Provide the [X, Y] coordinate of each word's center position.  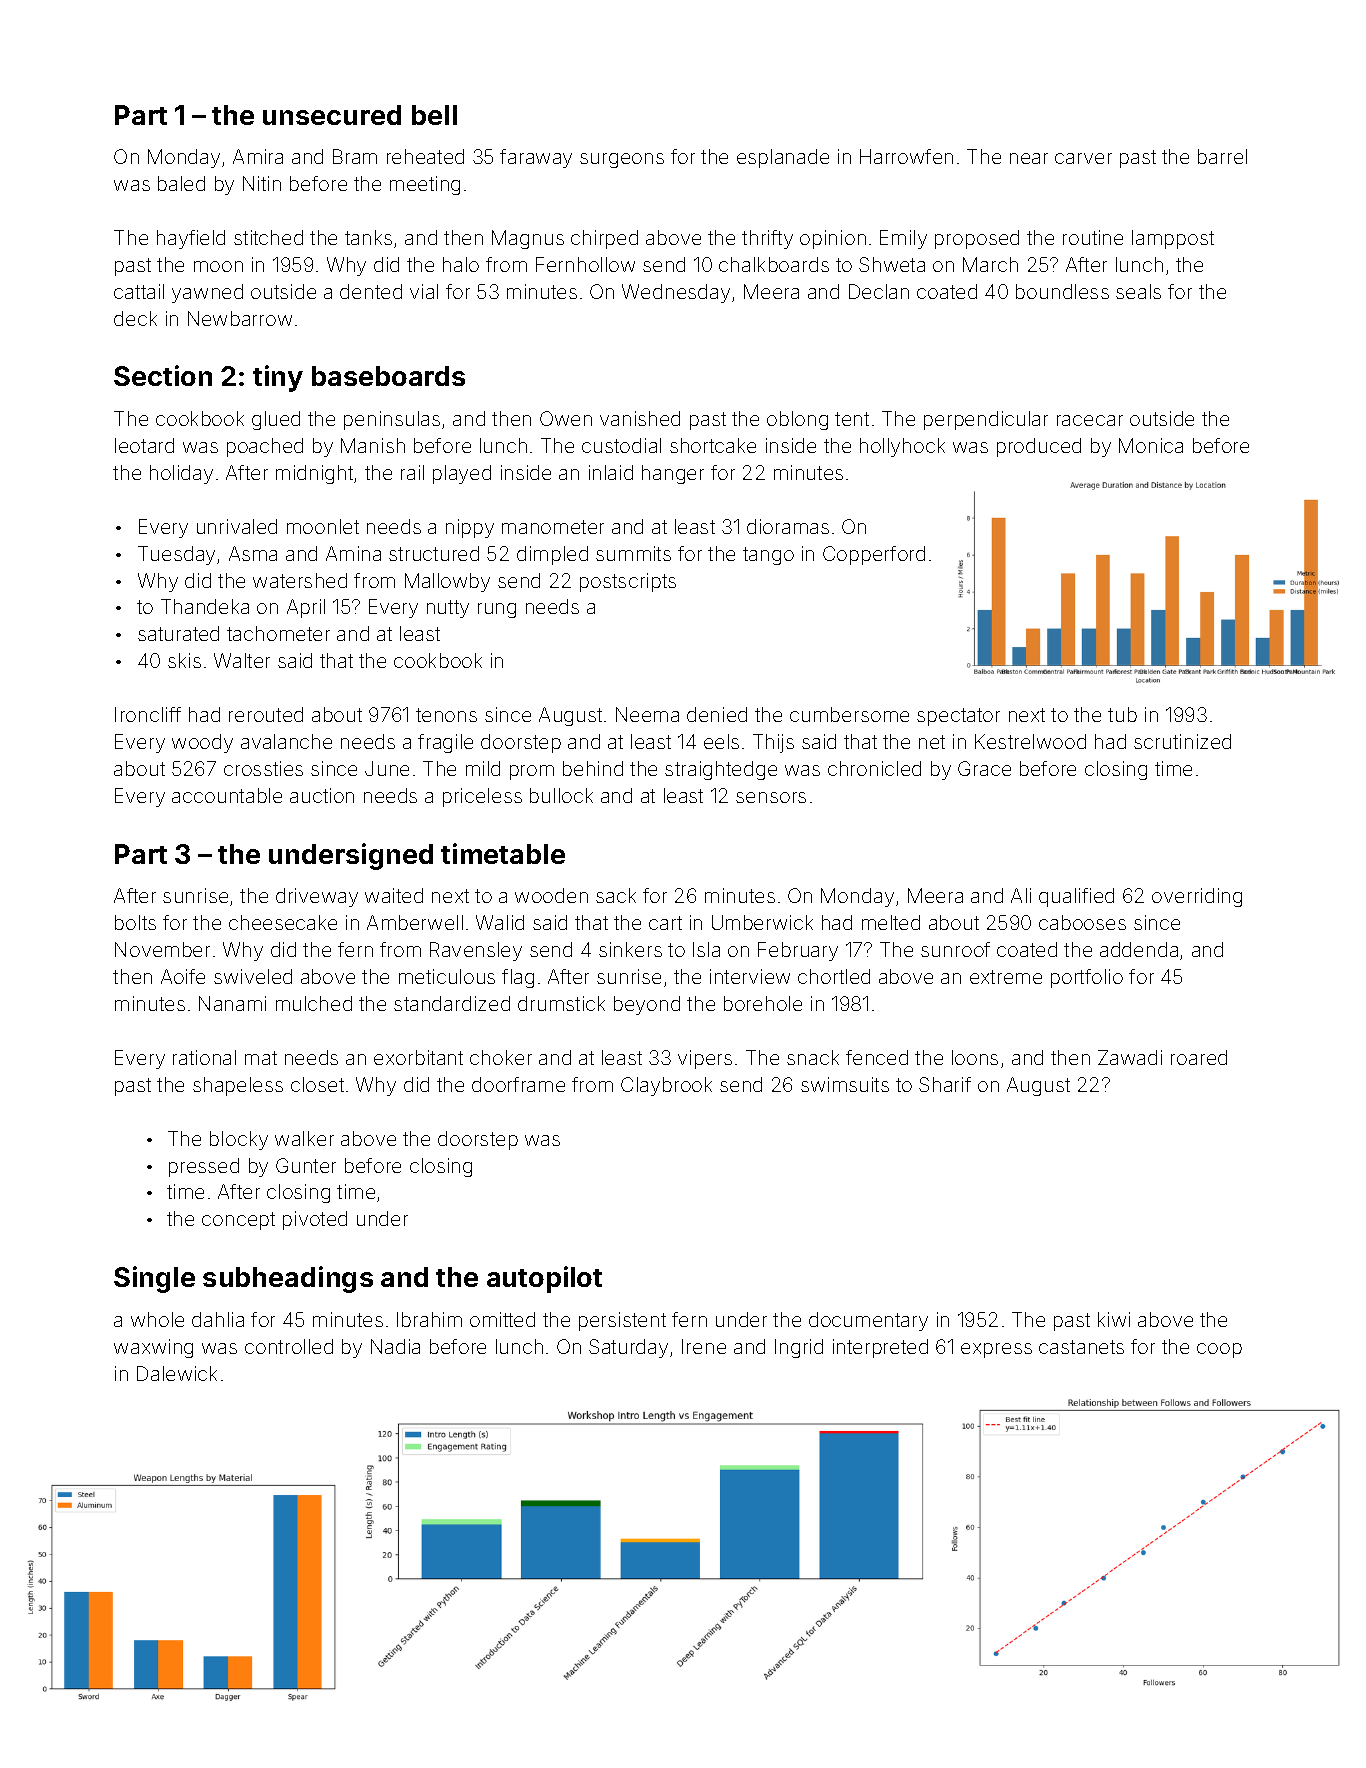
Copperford [874, 555]
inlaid [611, 472]
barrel [1222, 156]
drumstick [561, 1003]
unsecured [332, 115]
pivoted [315, 1220]
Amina [353, 553]
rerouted [266, 714]
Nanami [232, 1003]
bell [434, 115]
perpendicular [986, 420]
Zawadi [1130, 1057]
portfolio [1087, 978]
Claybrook [666, 1086]
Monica [1151, 445]
